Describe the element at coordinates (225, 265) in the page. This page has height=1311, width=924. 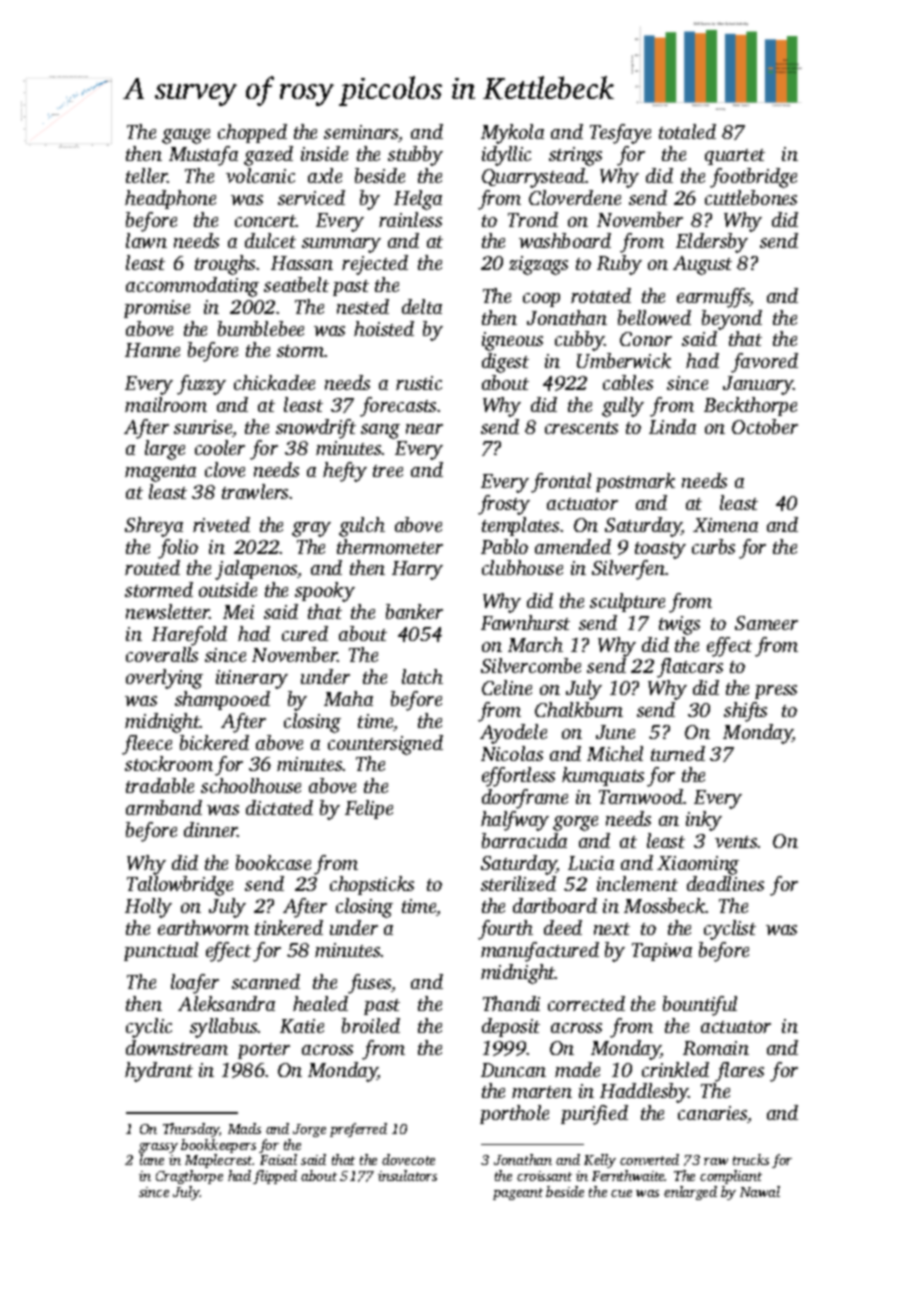
I see `troughs` at that location.
